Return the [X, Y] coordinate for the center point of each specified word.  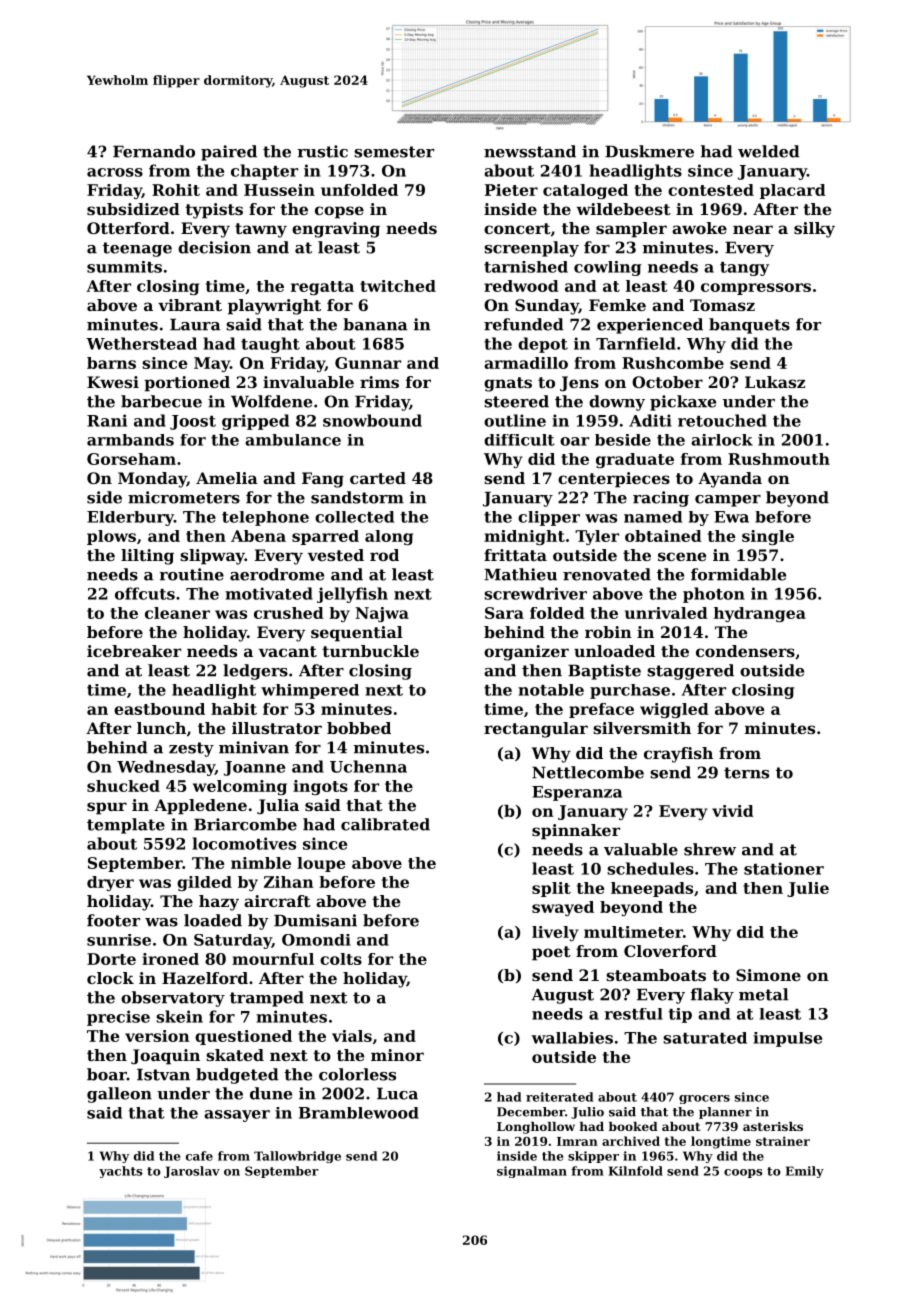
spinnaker [576, 832]
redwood [521, 286]
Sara [504, 613]
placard [793, 191]
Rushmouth [779, 459]
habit [234, 709]
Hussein [279, 190]
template [126, 826]
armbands [130, 440]
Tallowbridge [297, 1157]
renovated [607, 574]
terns [746, 773]
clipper [549, 518]
